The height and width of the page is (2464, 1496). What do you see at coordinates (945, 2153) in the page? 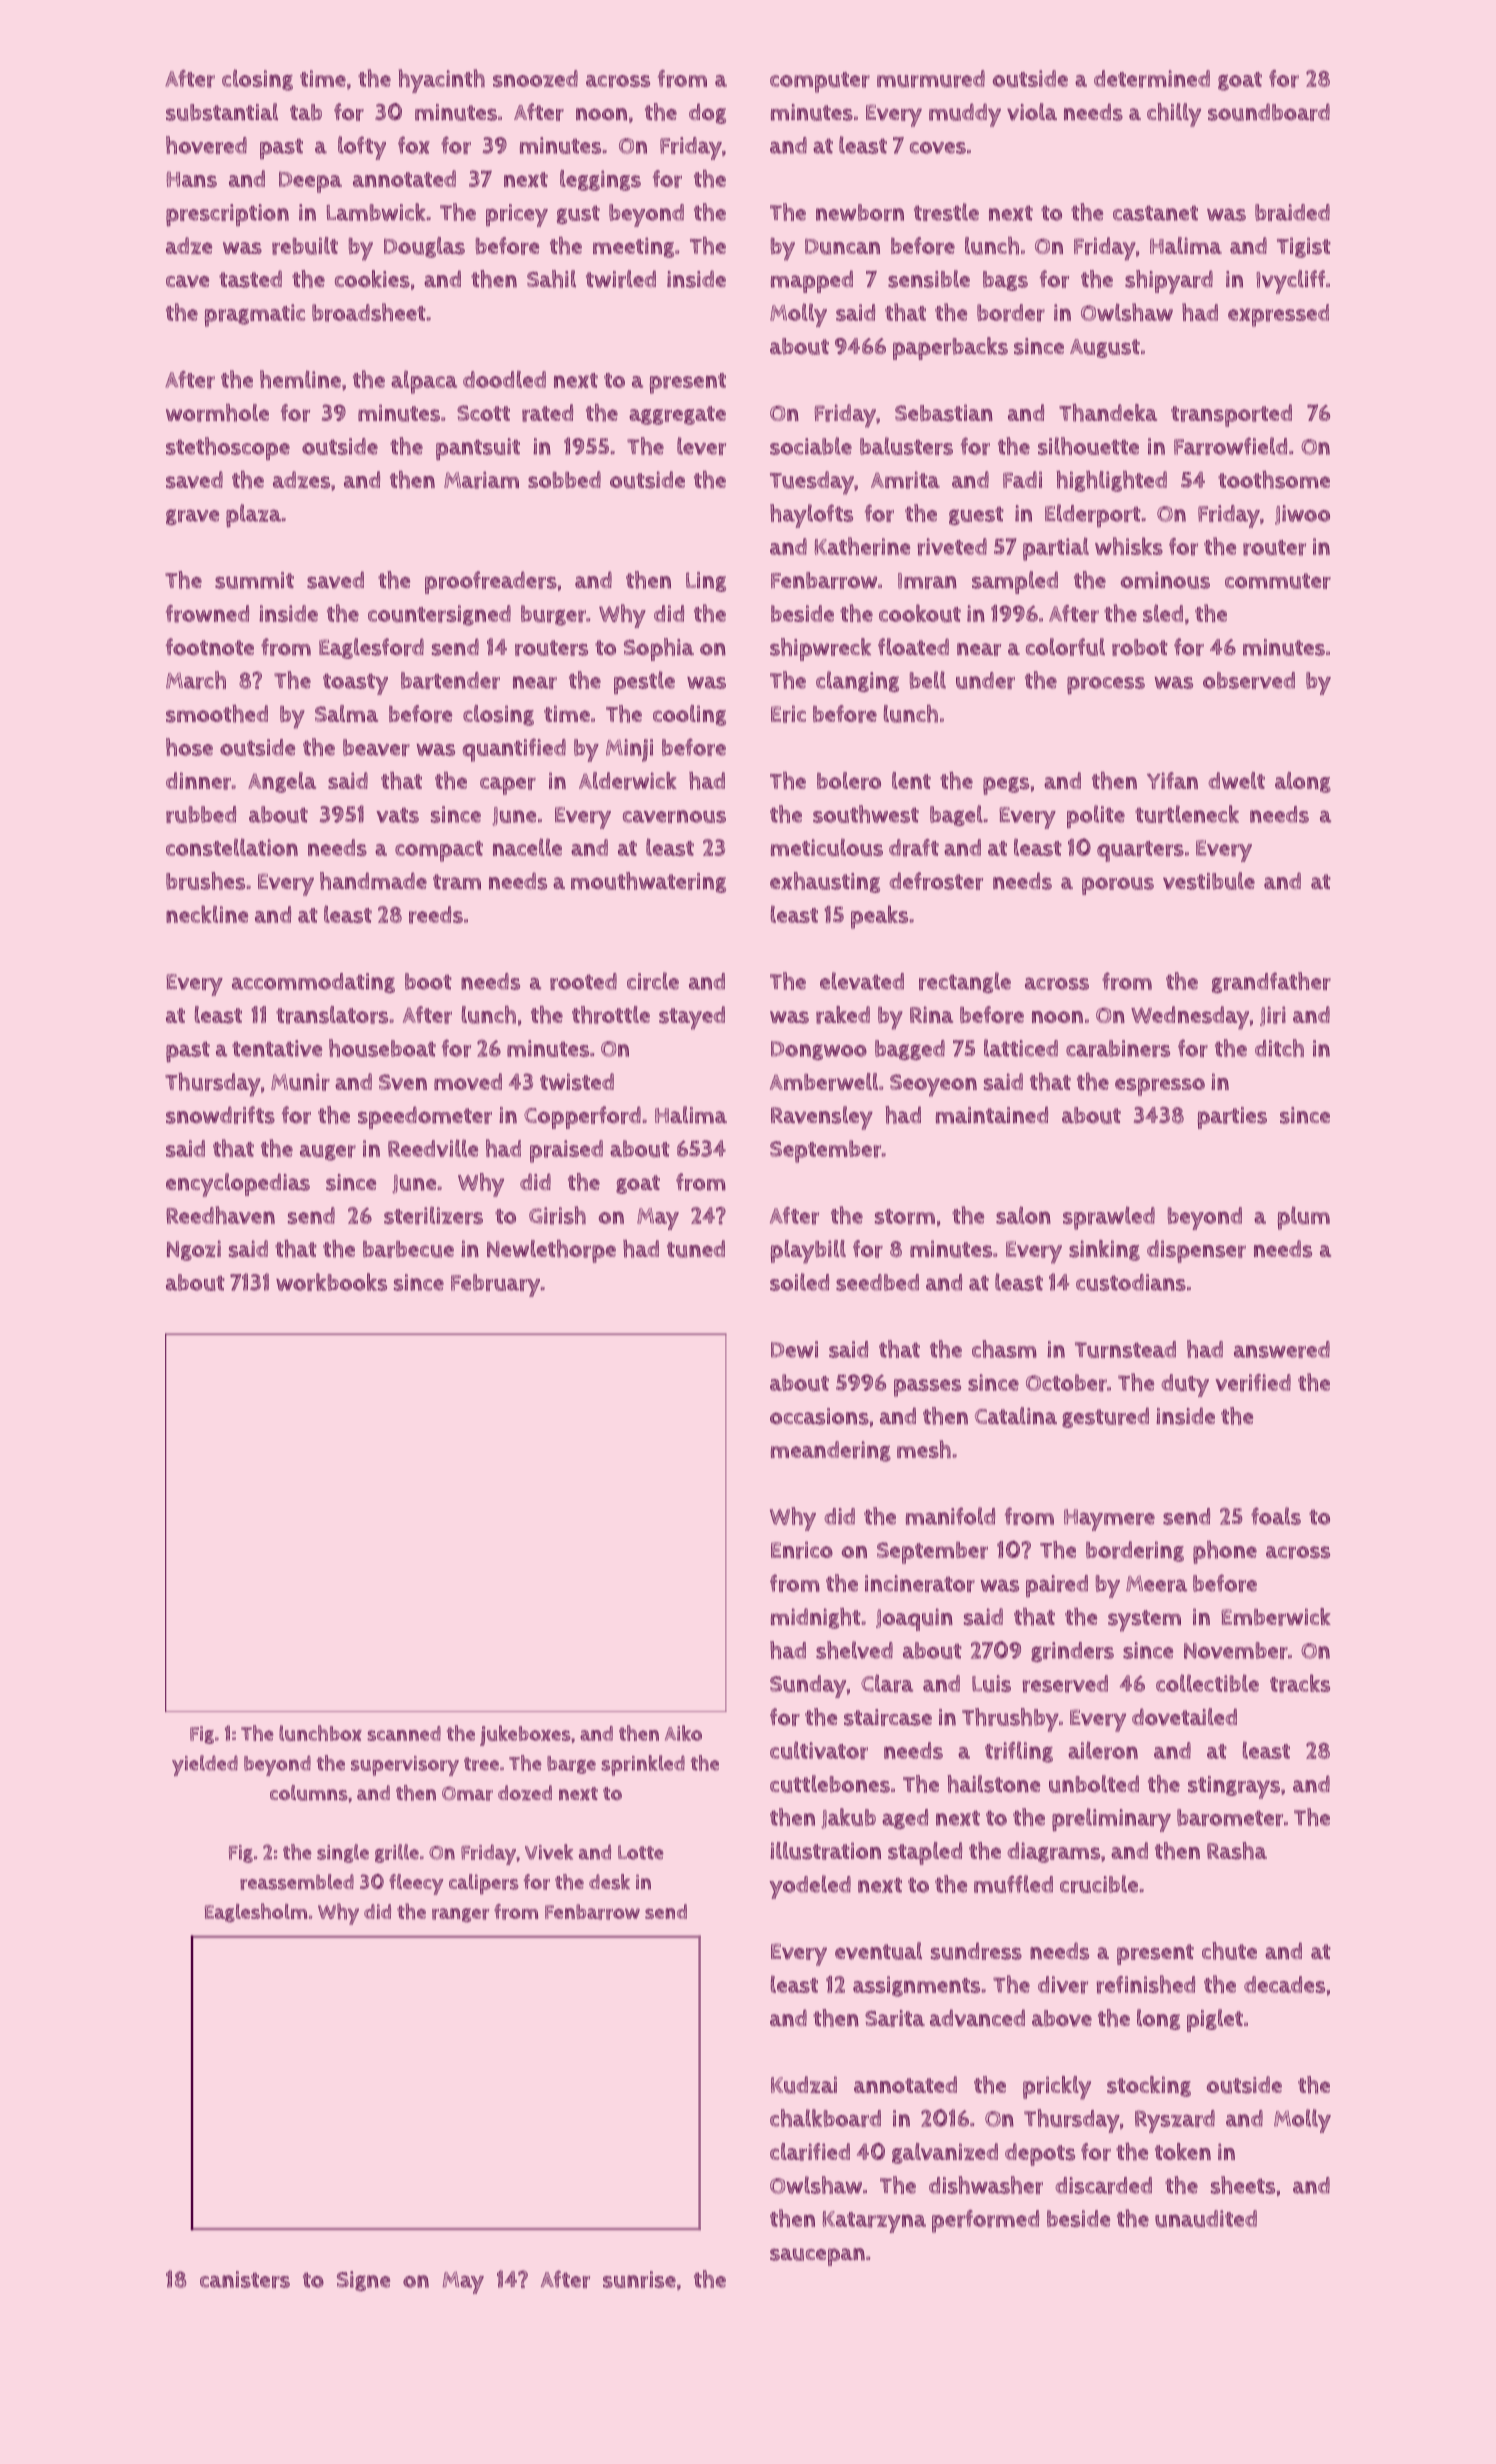
I see `galvanized` at bounding box center [945, 2153].
